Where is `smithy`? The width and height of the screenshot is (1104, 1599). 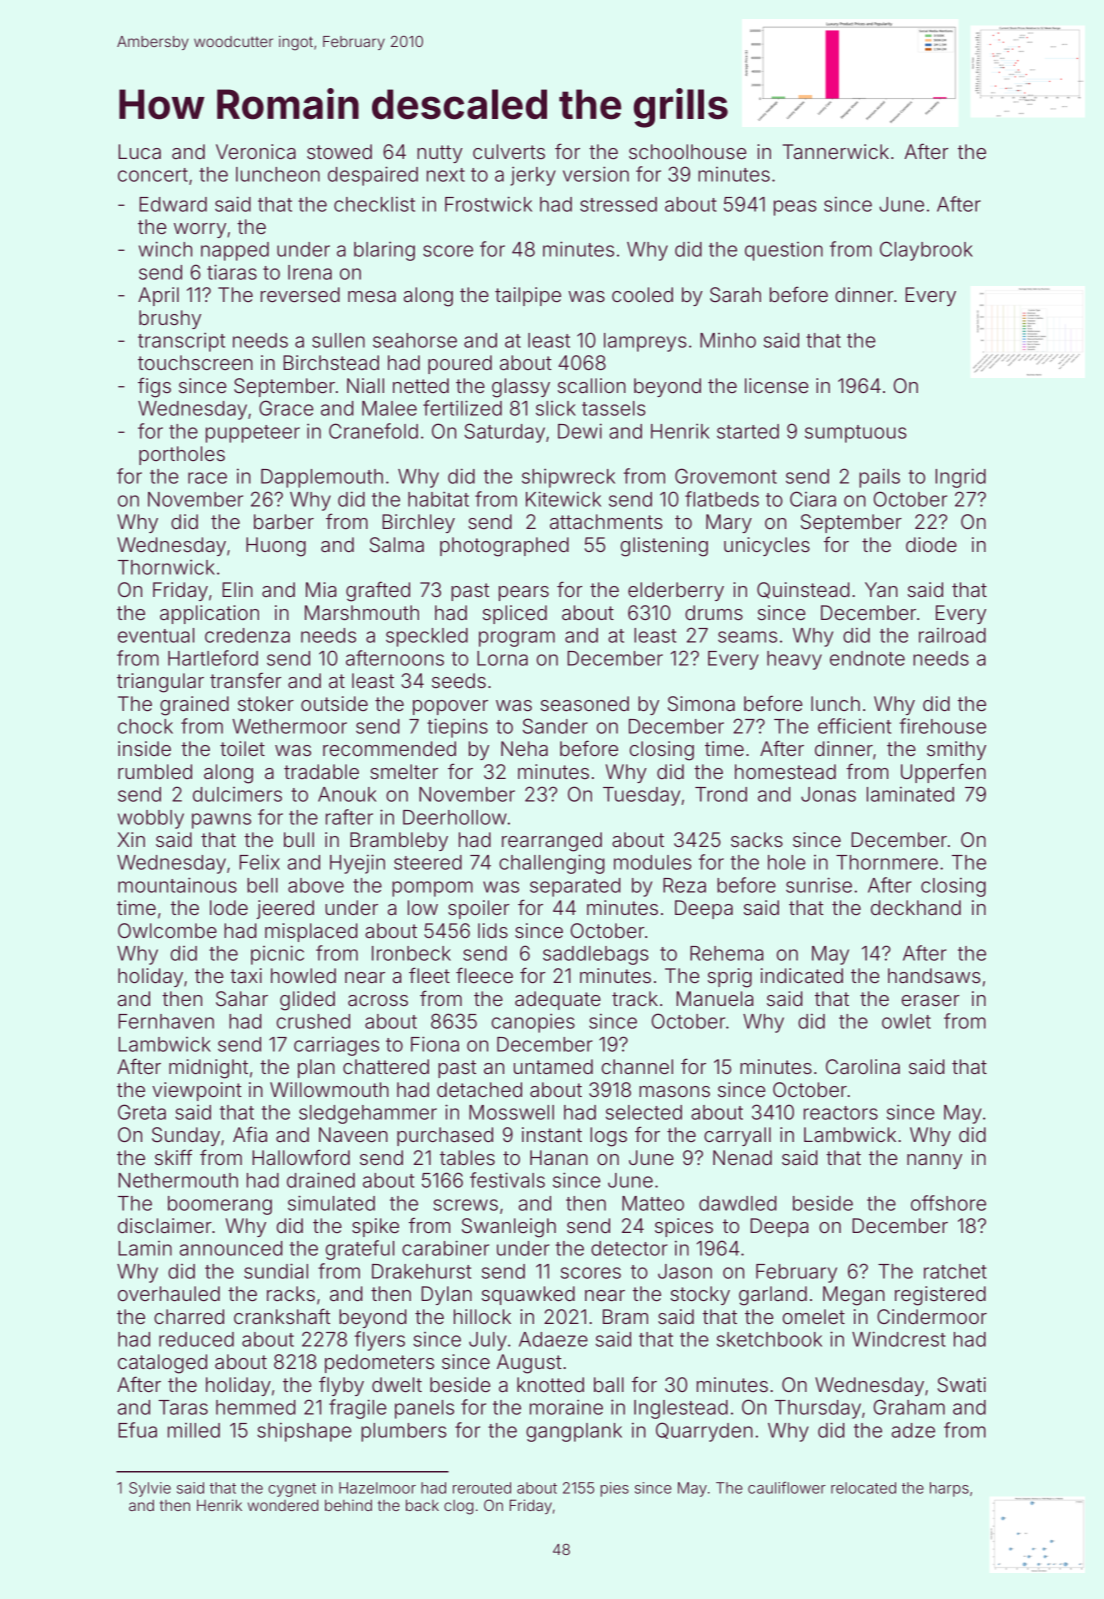
smithy is located at coordinates (956, 750).
